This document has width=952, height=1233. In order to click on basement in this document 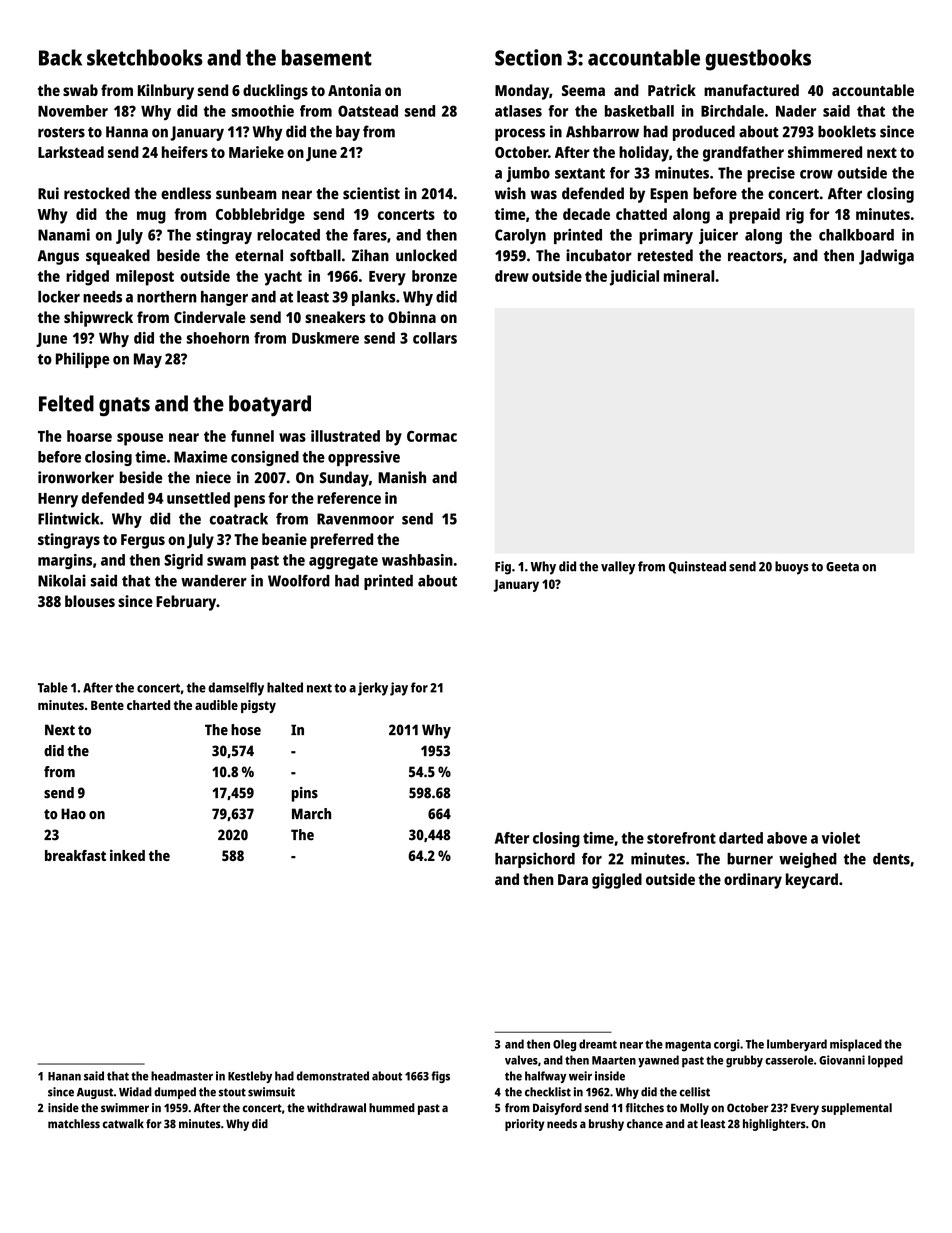, I will do `click(327, 57)`.
